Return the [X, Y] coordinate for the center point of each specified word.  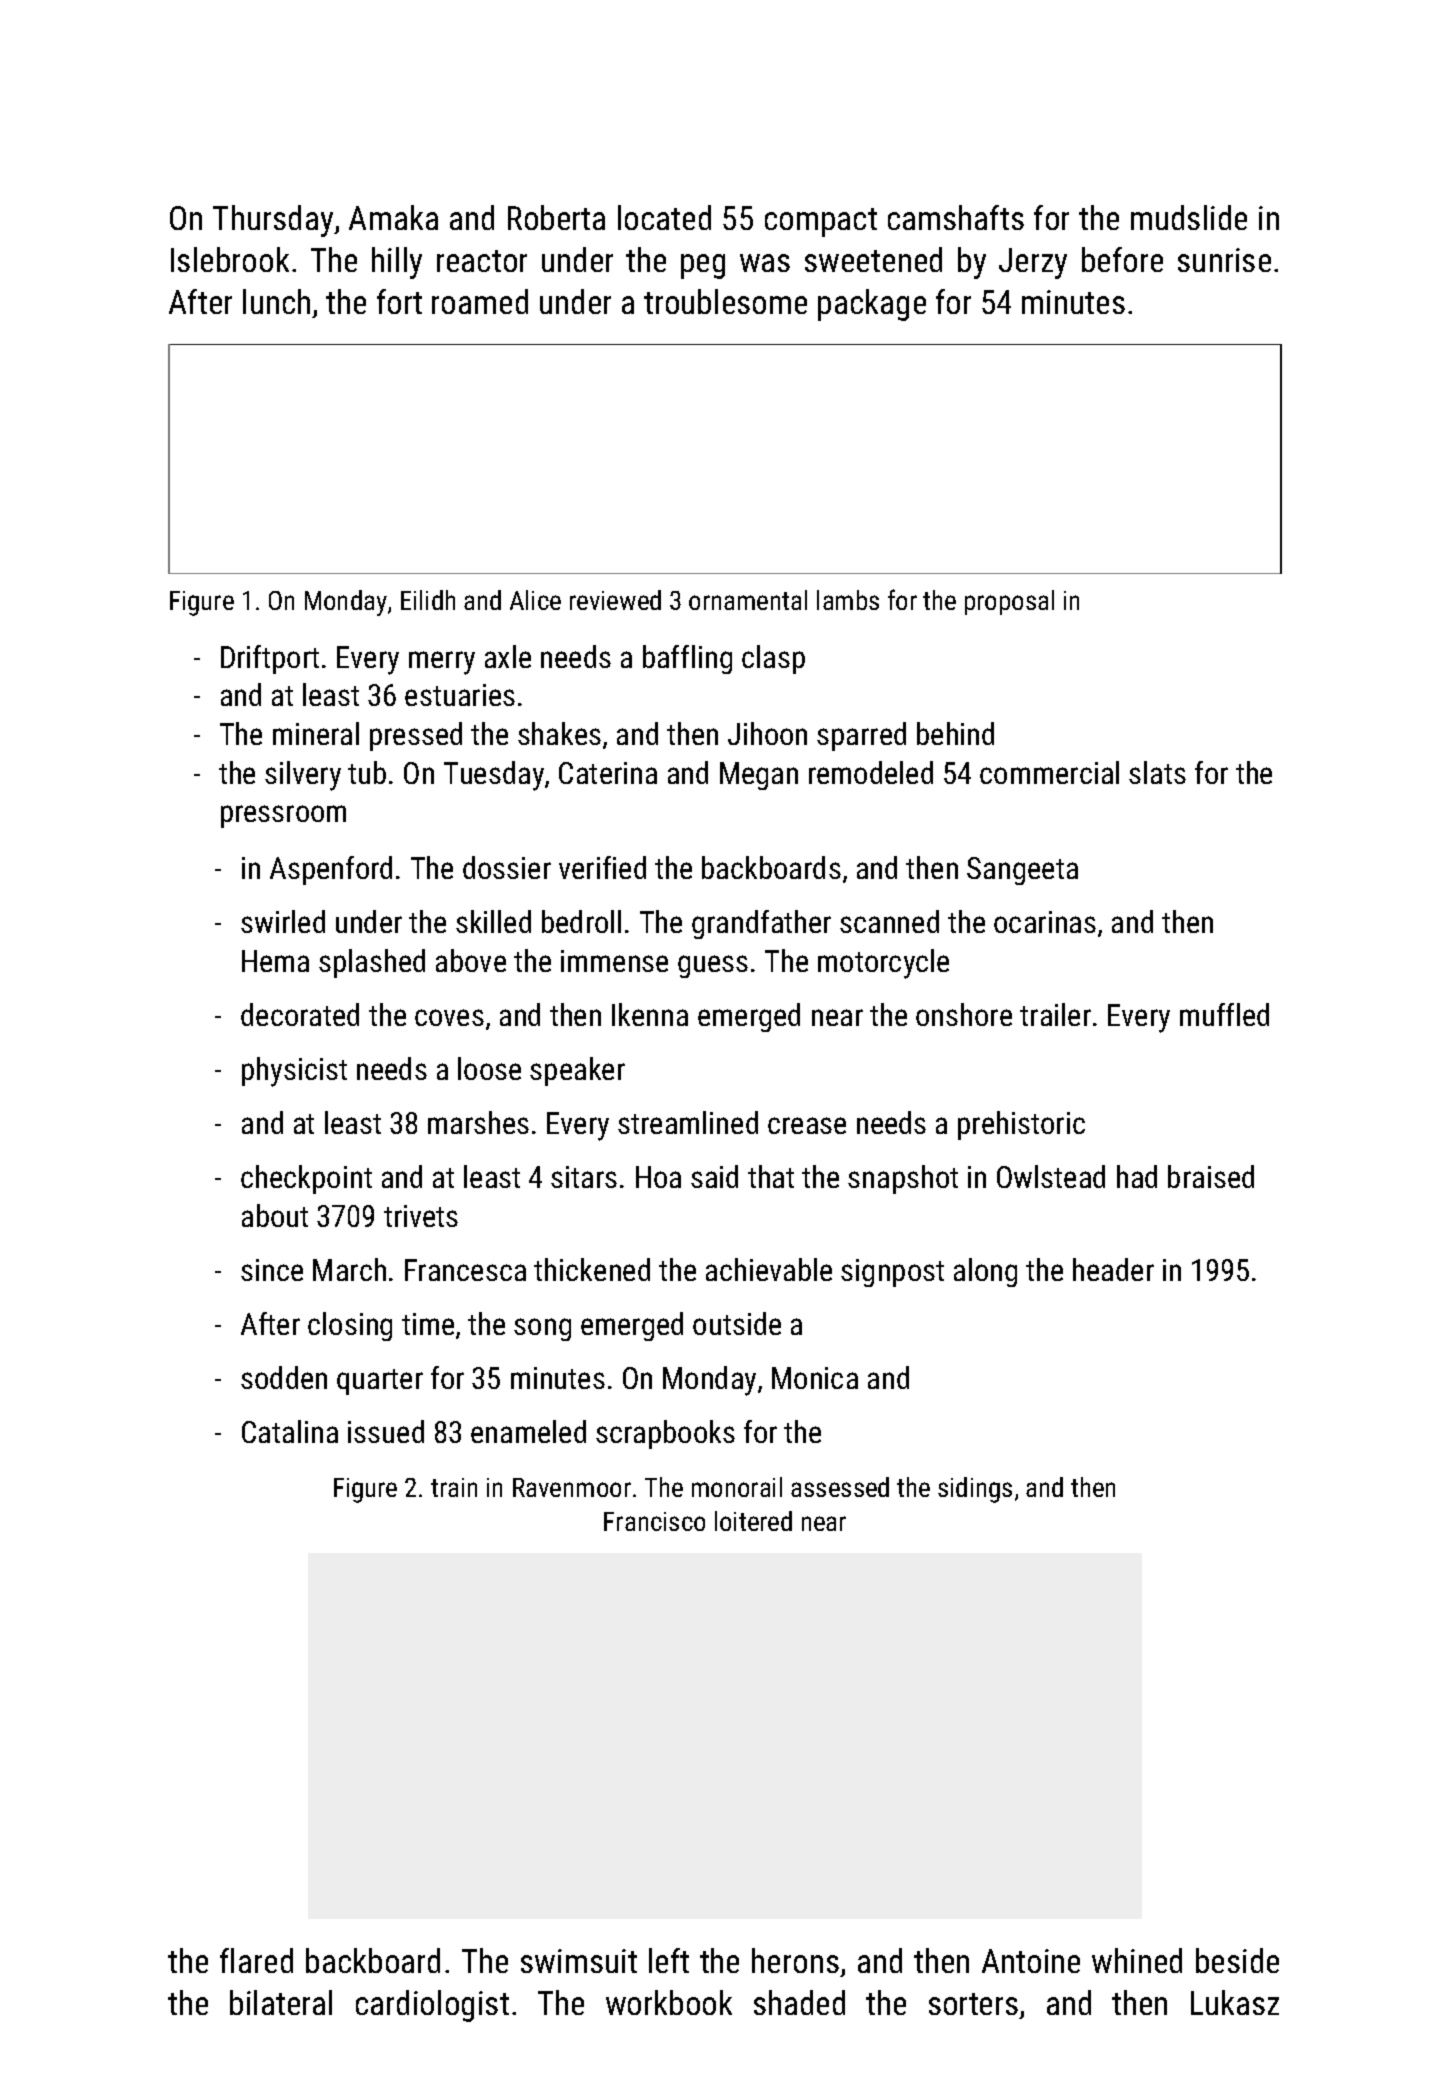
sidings [975, 1490]
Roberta [556, 217]
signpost [892, 1273]
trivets [421, 1216]
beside [1237, 1960]
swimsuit [579, 1961]
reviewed [615, 600]
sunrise [1224, 260]
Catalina [290, 1431]
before [1122, 259]
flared [256, 1960]
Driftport [270, 659]
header [1113, 1269]
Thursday [273, 221]
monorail [737, 1487]
